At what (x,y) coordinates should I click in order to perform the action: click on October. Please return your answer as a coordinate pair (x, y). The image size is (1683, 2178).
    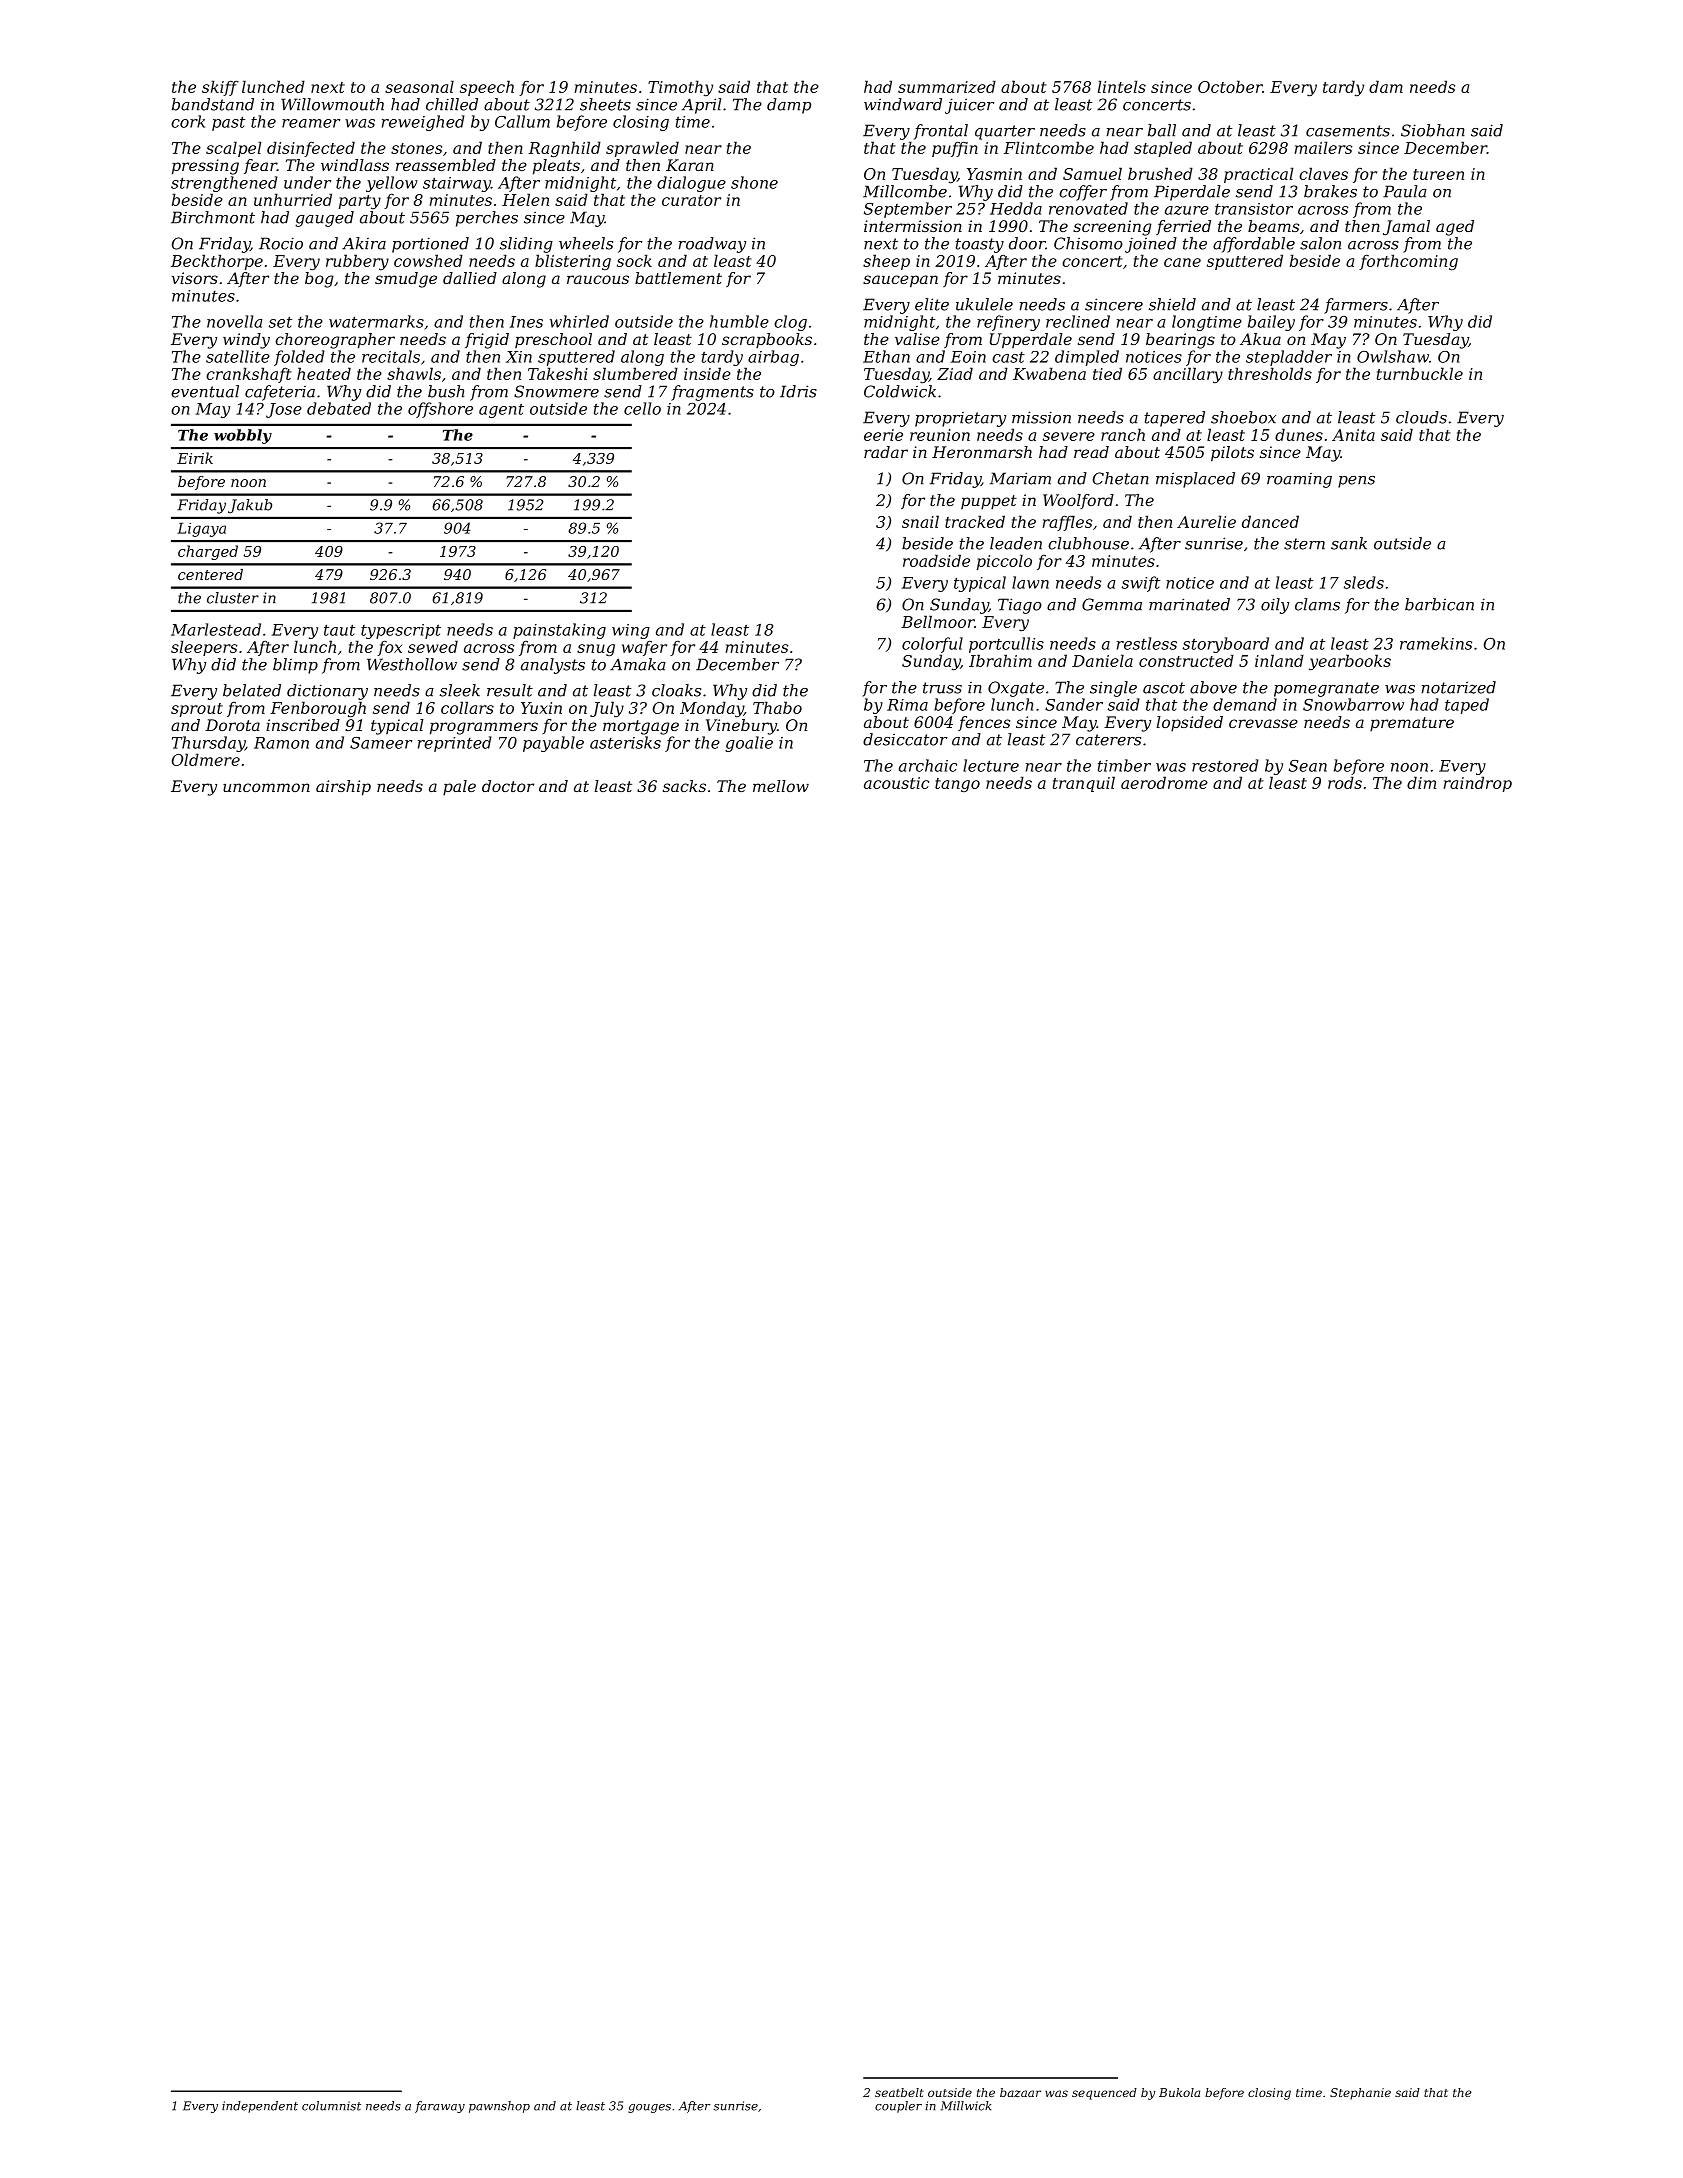
    Looking at the image, I should click on (1230, 86).
